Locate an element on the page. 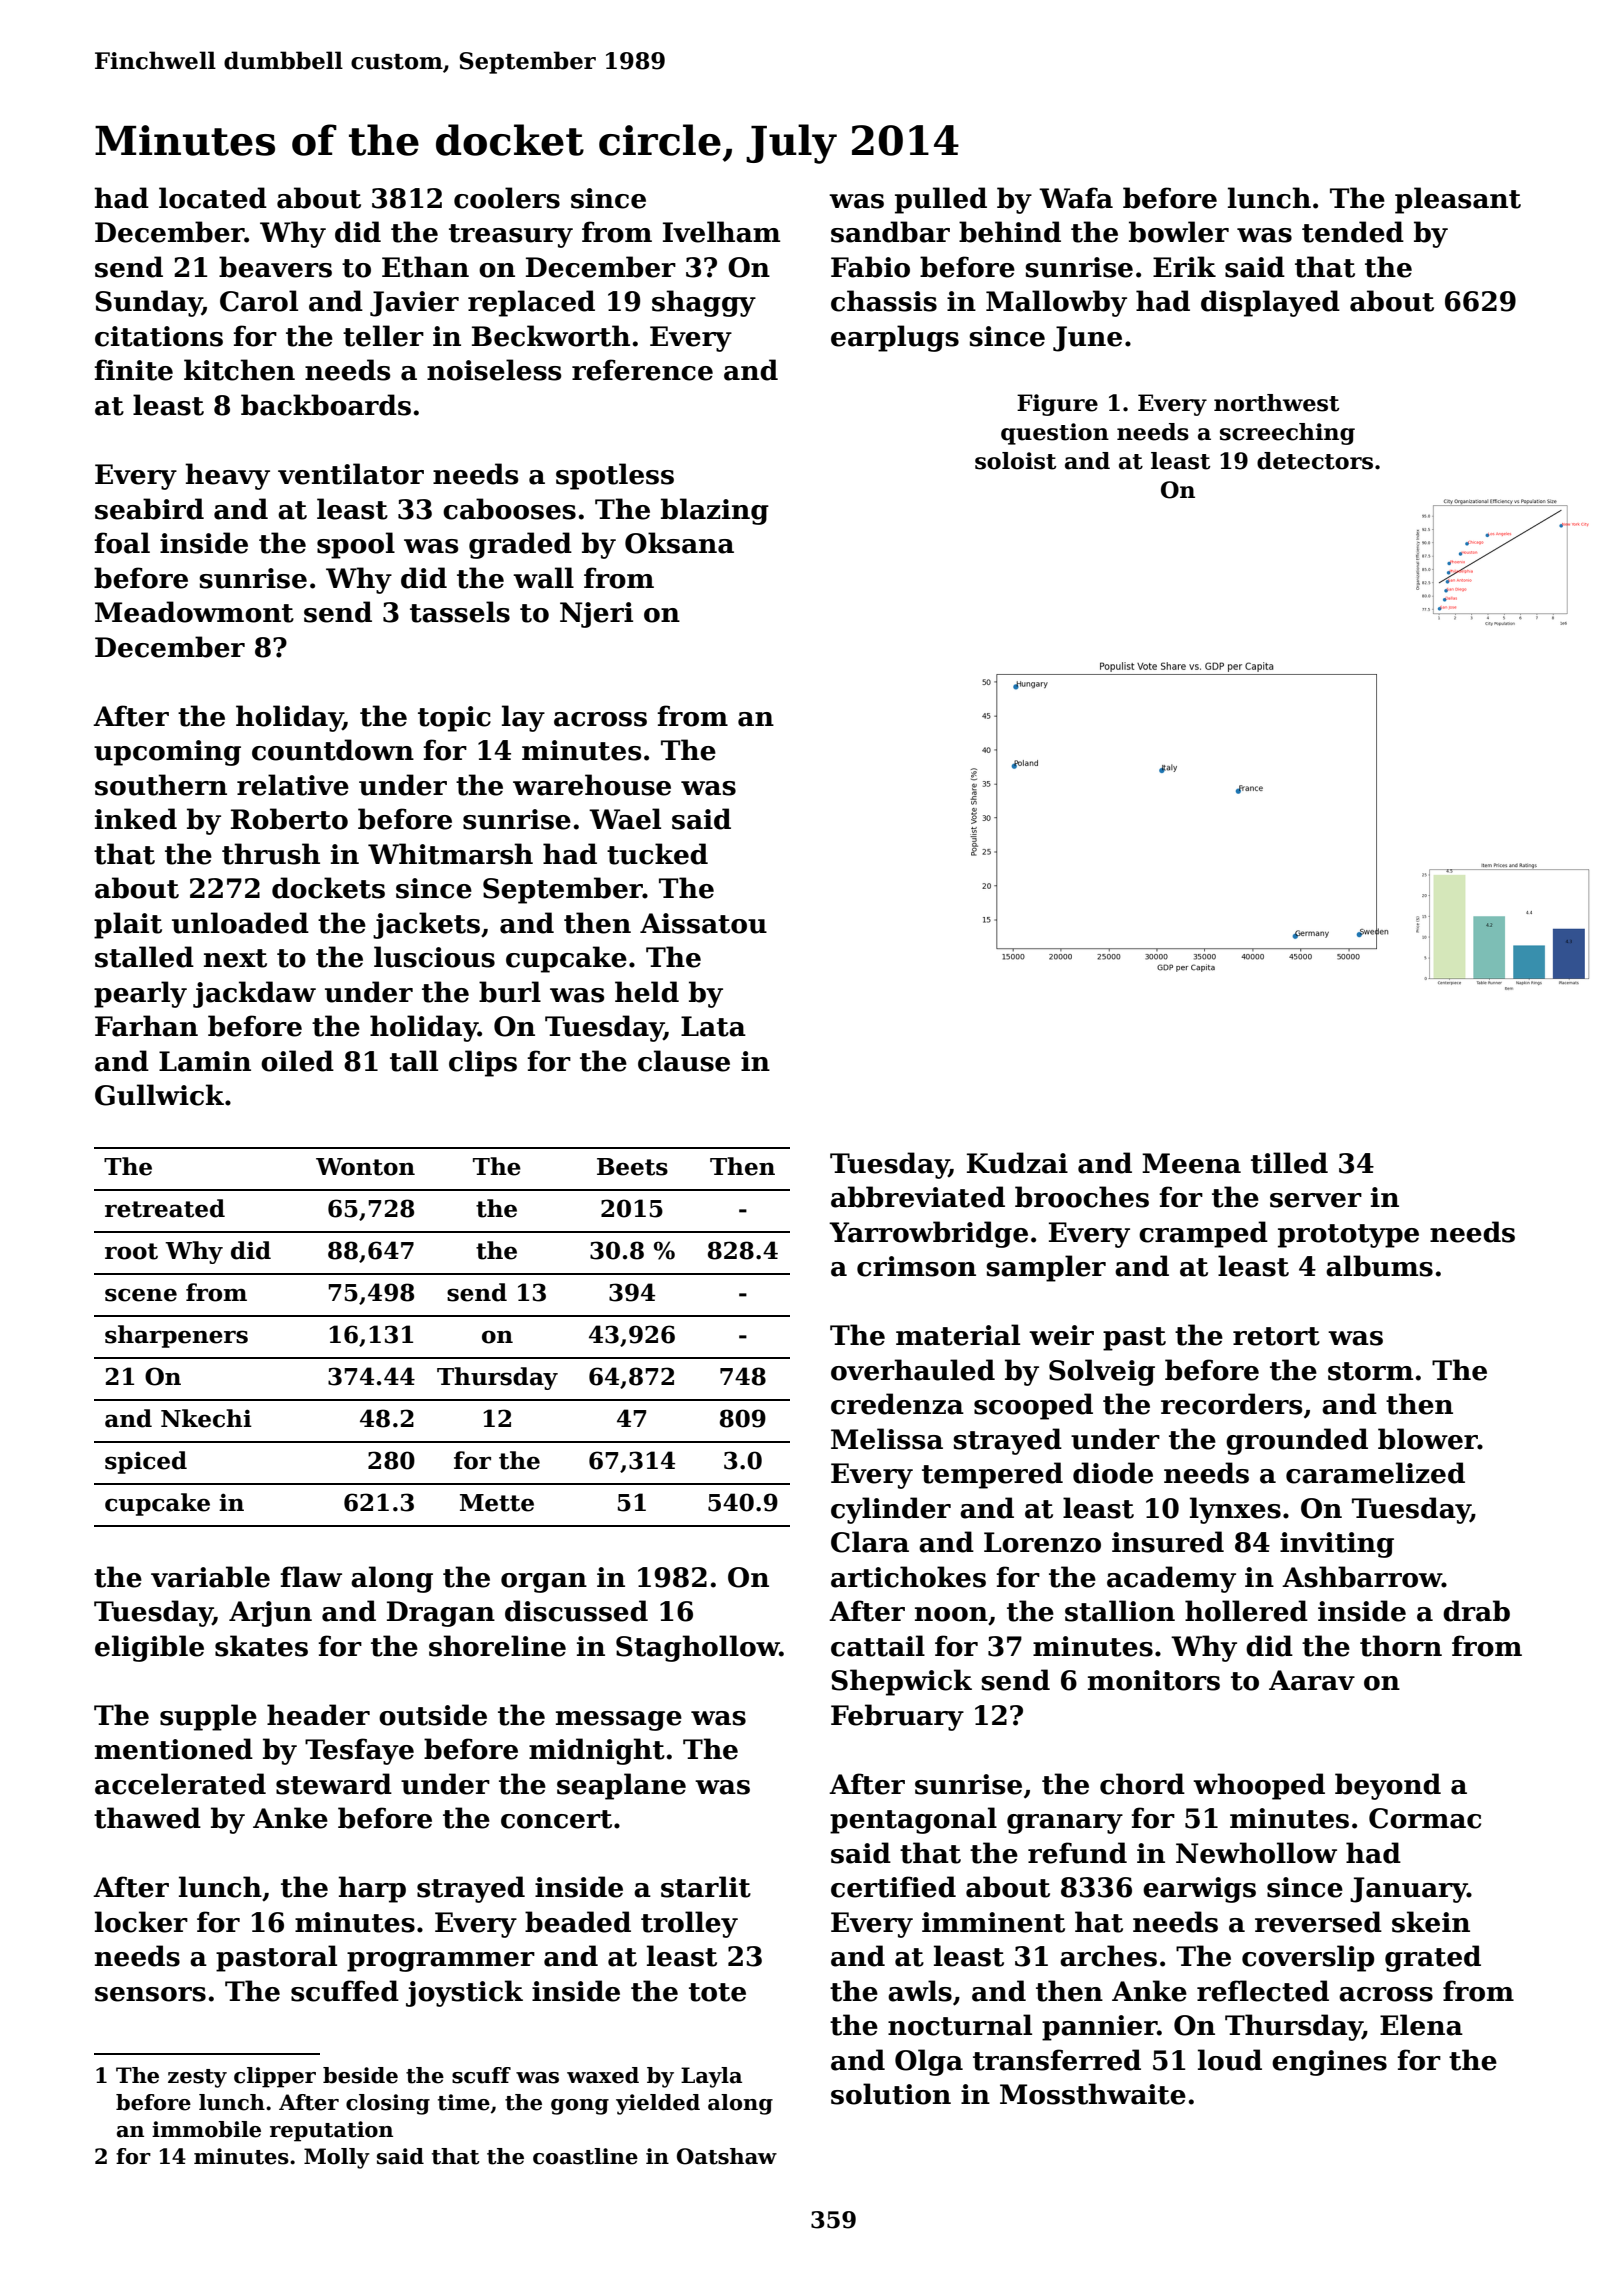 Image resolution: width=1620 pixels, height=2292 pixels. albums is located at coordinates (1379, 1266).
